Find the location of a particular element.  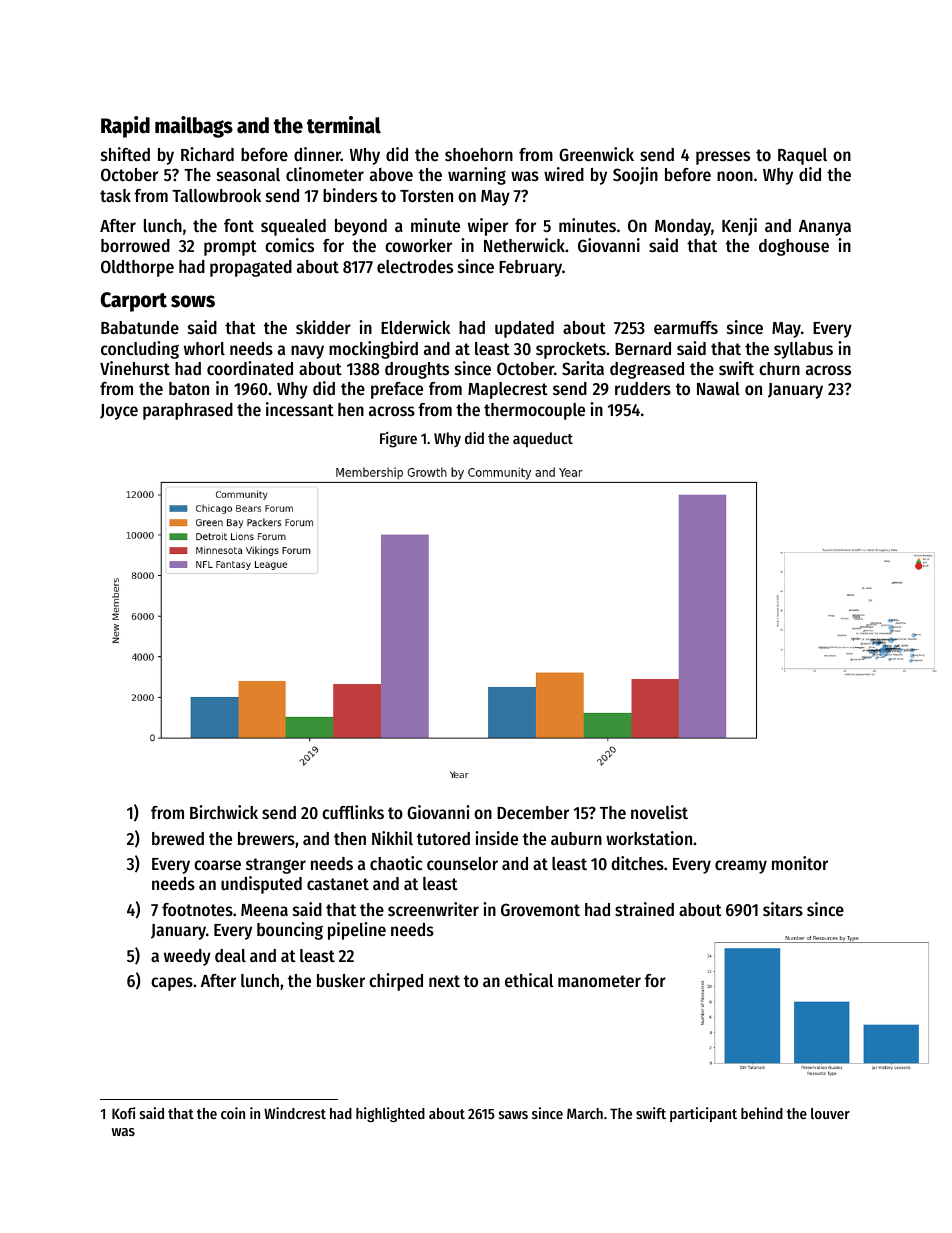

Raquel is located at coordinates (802, 156).
